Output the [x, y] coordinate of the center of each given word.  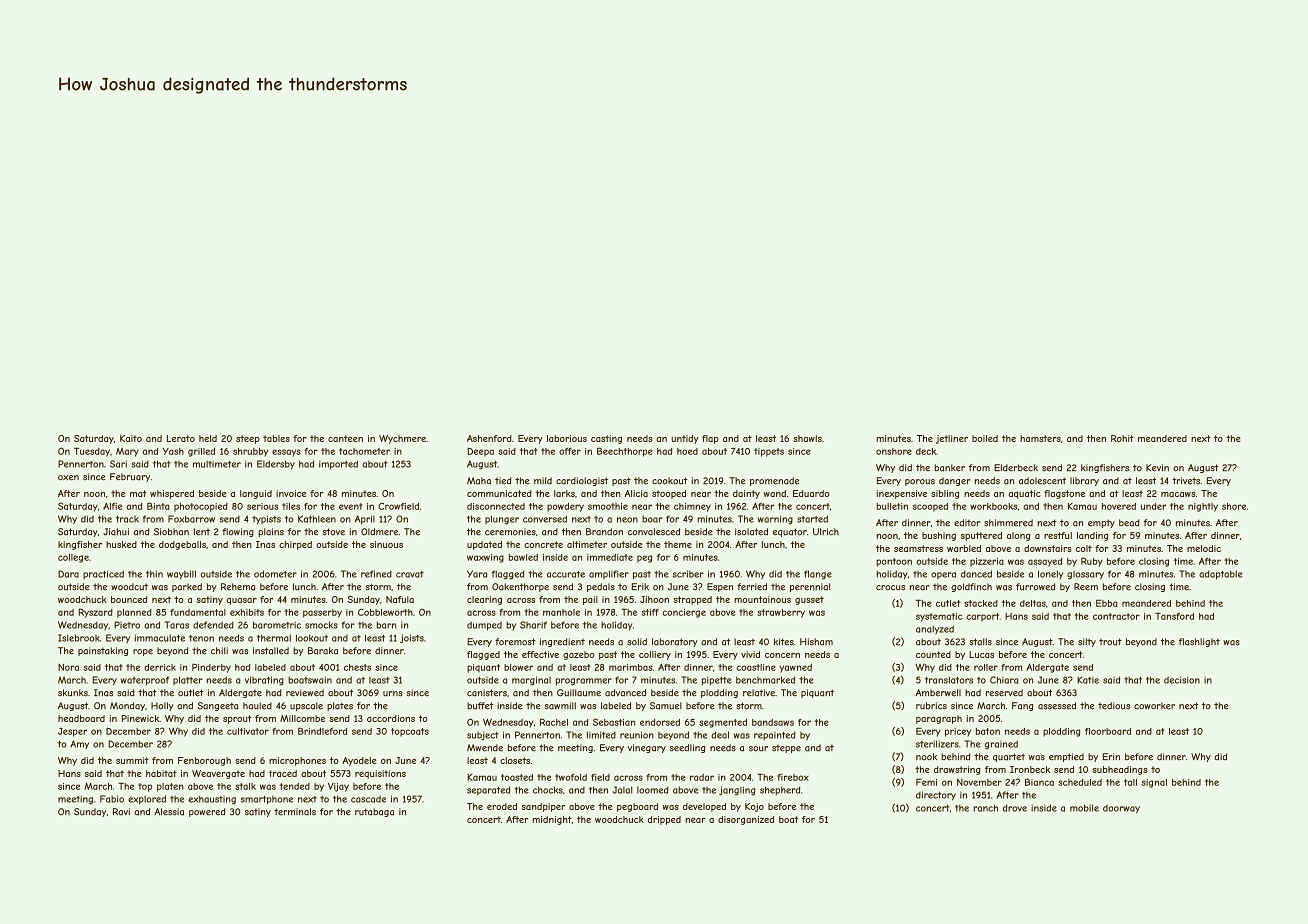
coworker [1154, 706]
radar [702, 777]
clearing [484, 600]
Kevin [1157, 468]
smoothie [608, 506]
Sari [118, 464]
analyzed [935, 629]
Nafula [400, 599]
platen [170, 787]
